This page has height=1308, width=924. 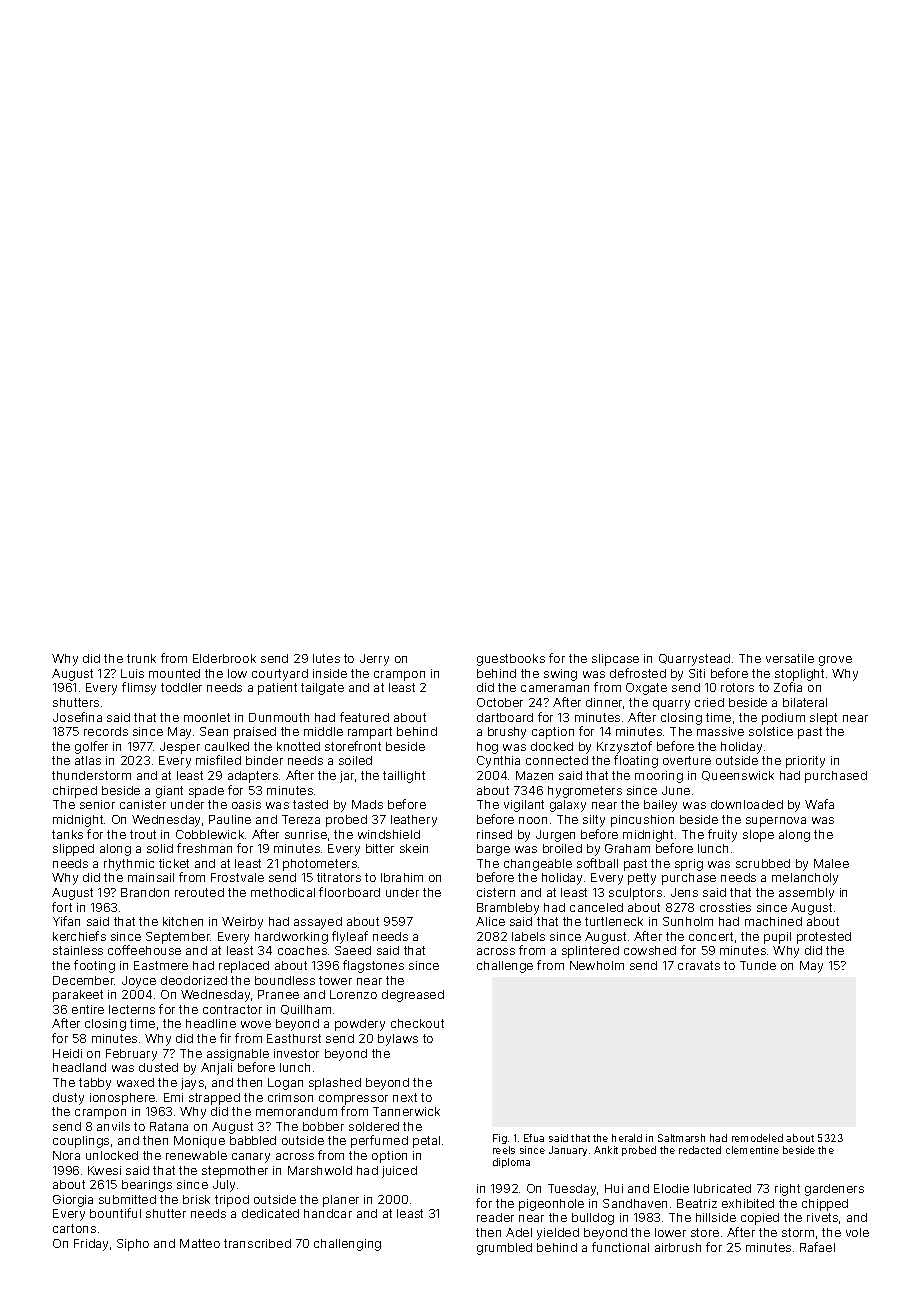 What do you see at coordinates (77, 717) in the page?
I see `Josefina` at bounding box center [77, 717].
